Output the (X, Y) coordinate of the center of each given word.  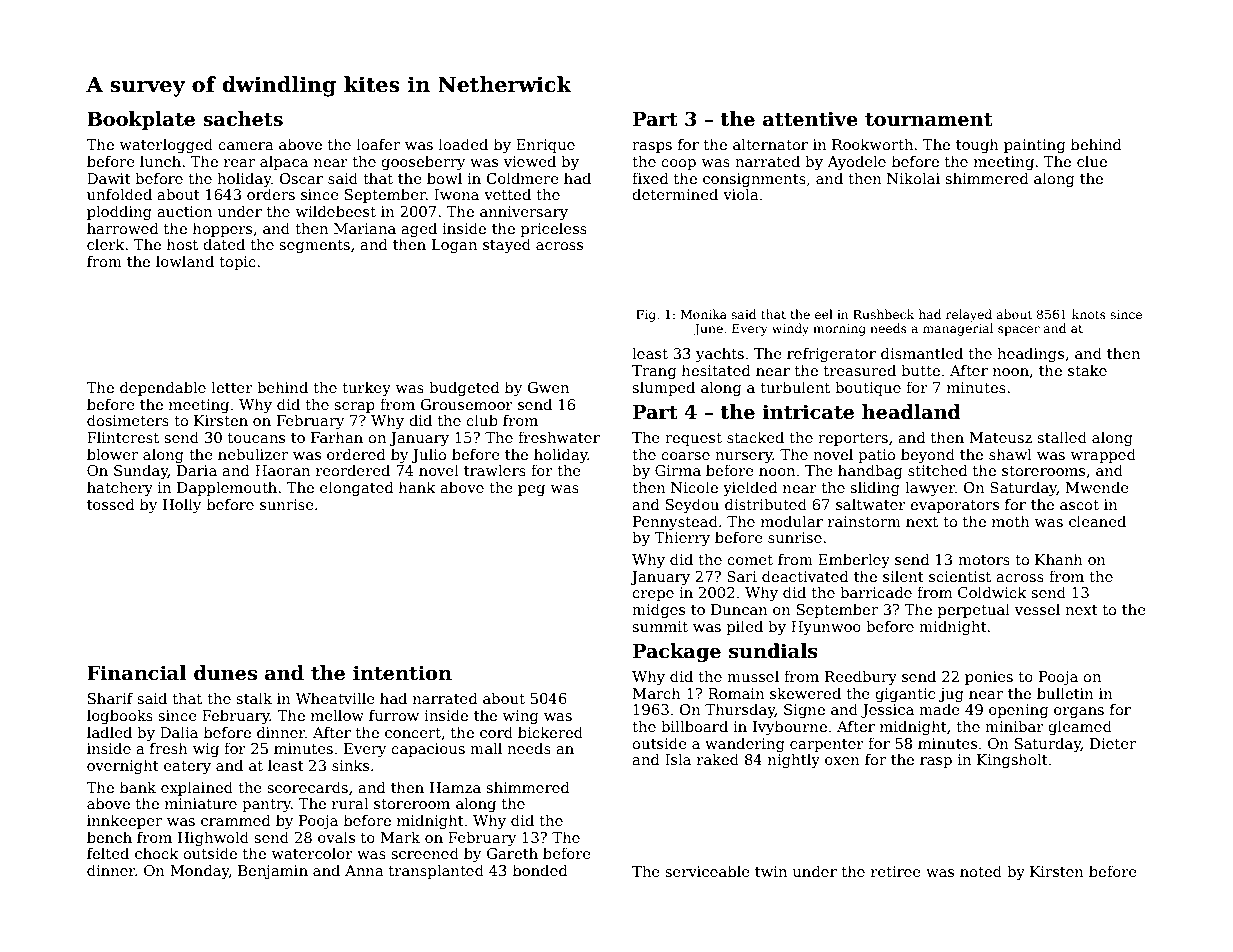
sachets (243, 119)
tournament (929, 120)
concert (413, 733)
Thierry (682, 538)
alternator (770, 144)
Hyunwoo (826, 628)
